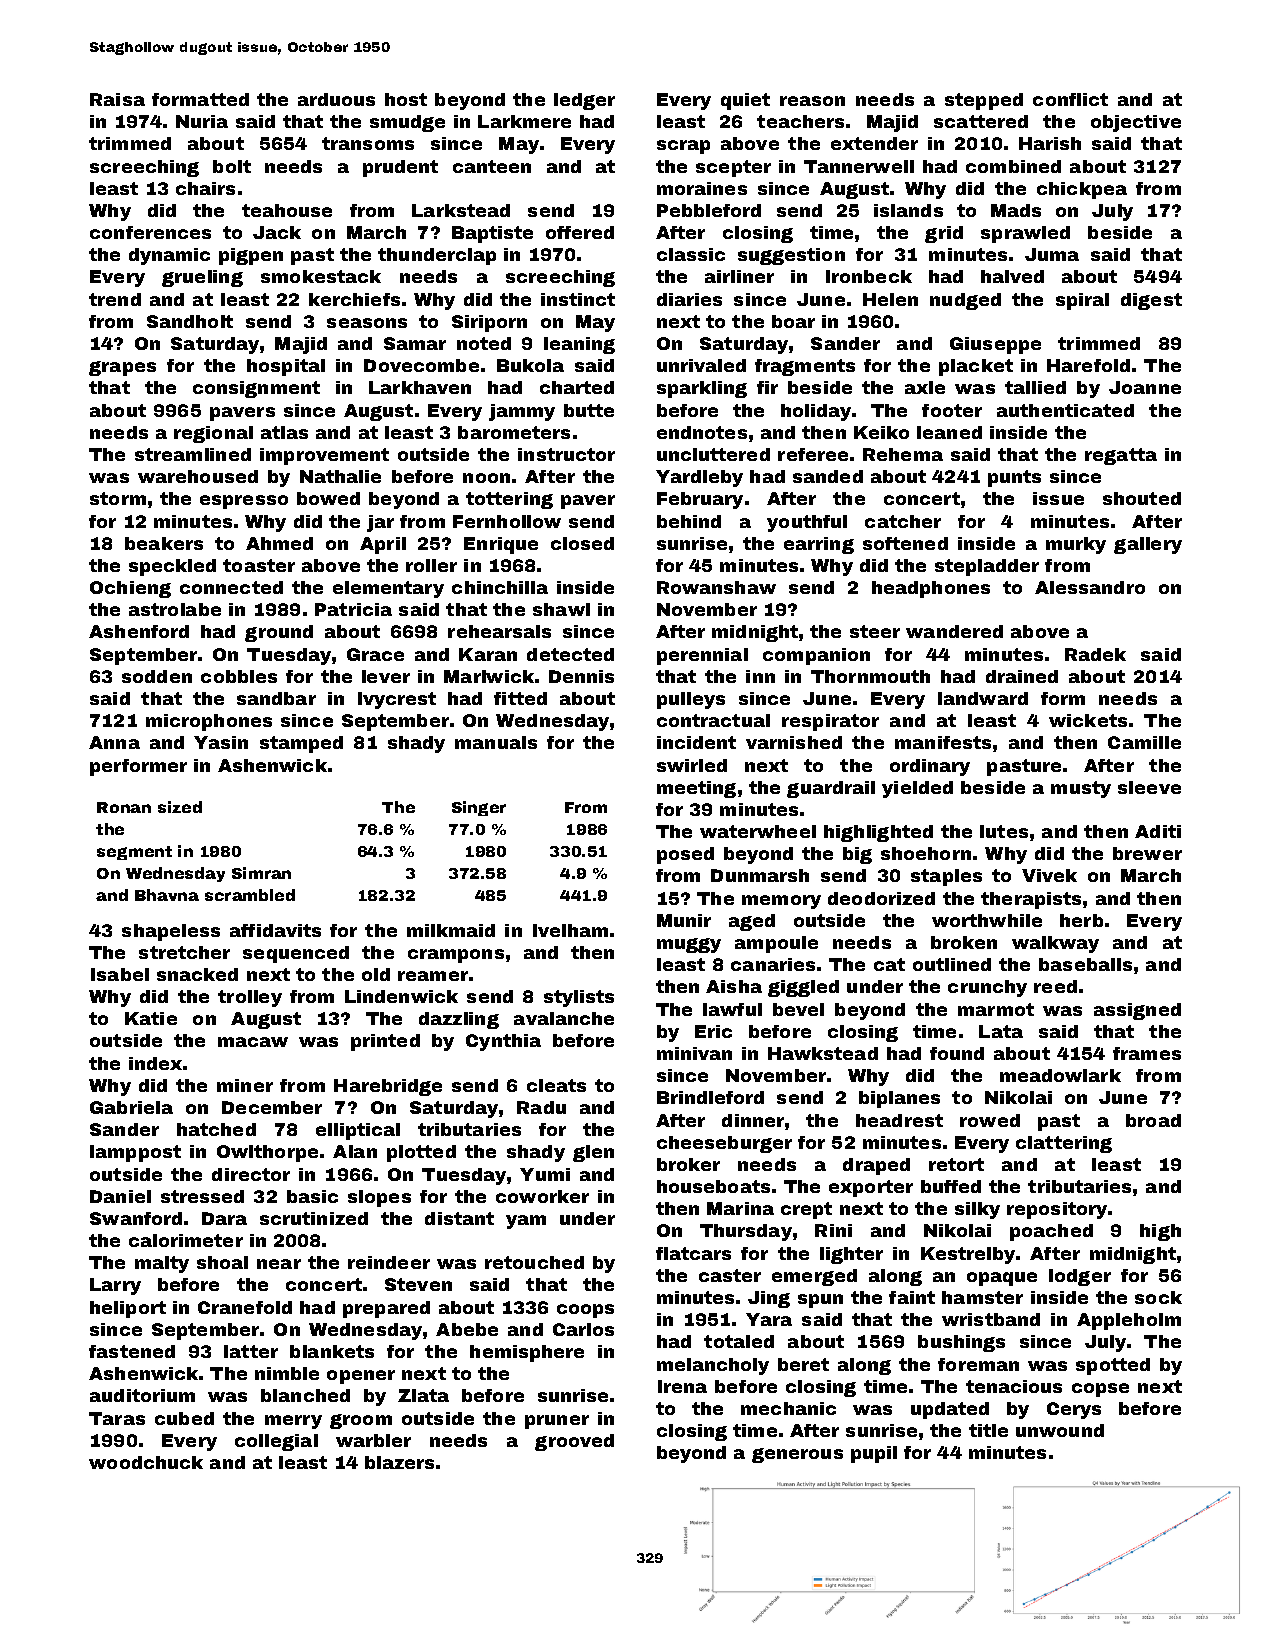 This screenshot has height=1646, width=1272. What do you see at coordinates (459, 1218) in the screenshot?
I see `distant` at bounding box center [459, 1218].
